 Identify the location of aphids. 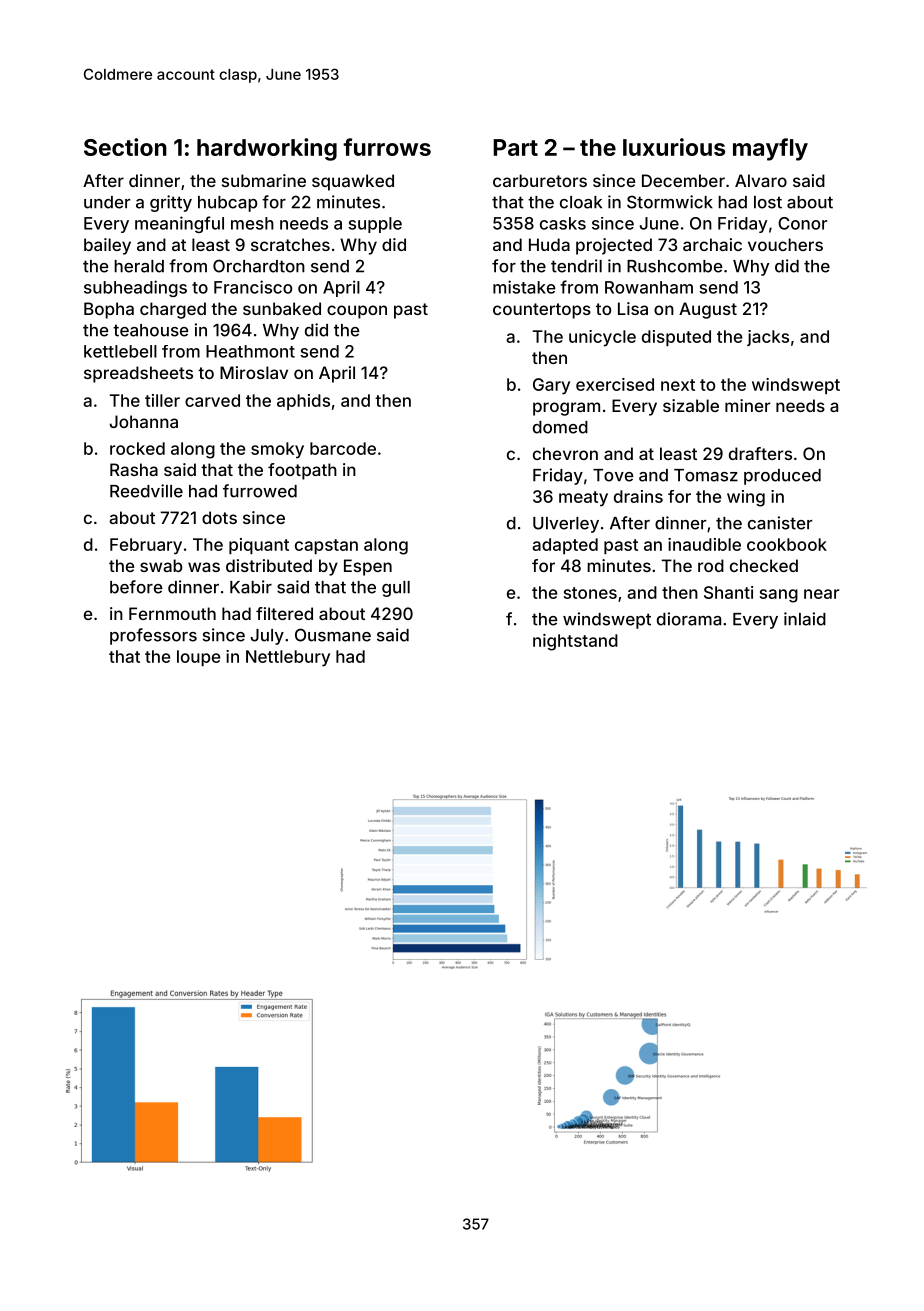
(303, 402).
